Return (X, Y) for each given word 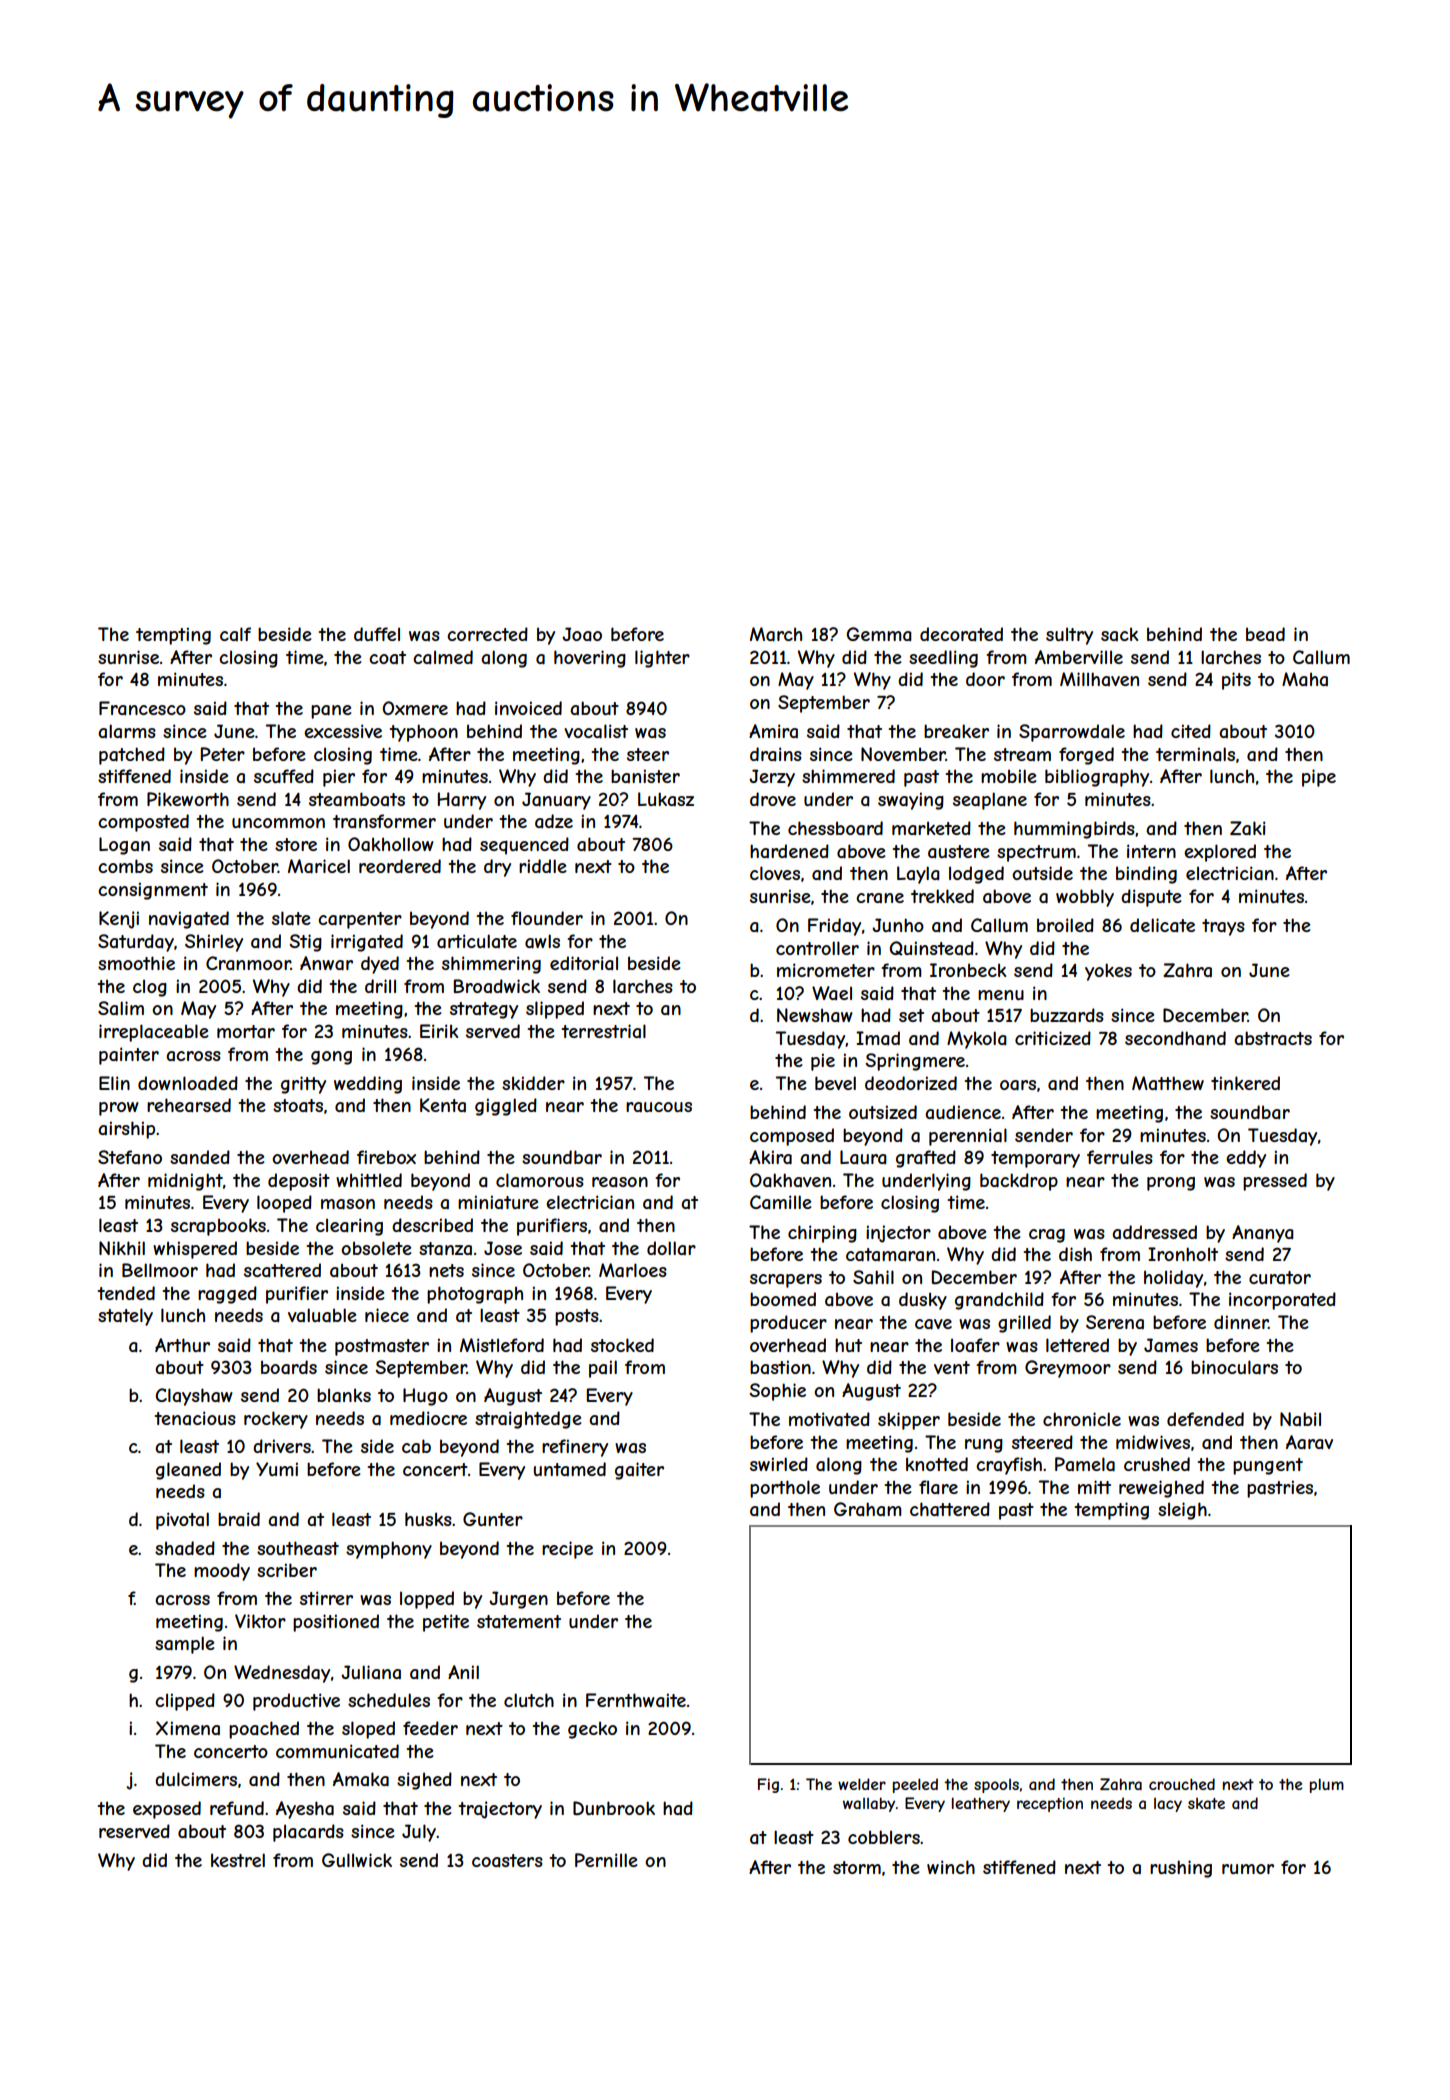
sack (1119, 634)
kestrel (238, 1860)
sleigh (1182, 1511)
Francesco (142, 708)
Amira (773, 731)
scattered (282, 1270)
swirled (779, 1464)
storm (857, 1867)
